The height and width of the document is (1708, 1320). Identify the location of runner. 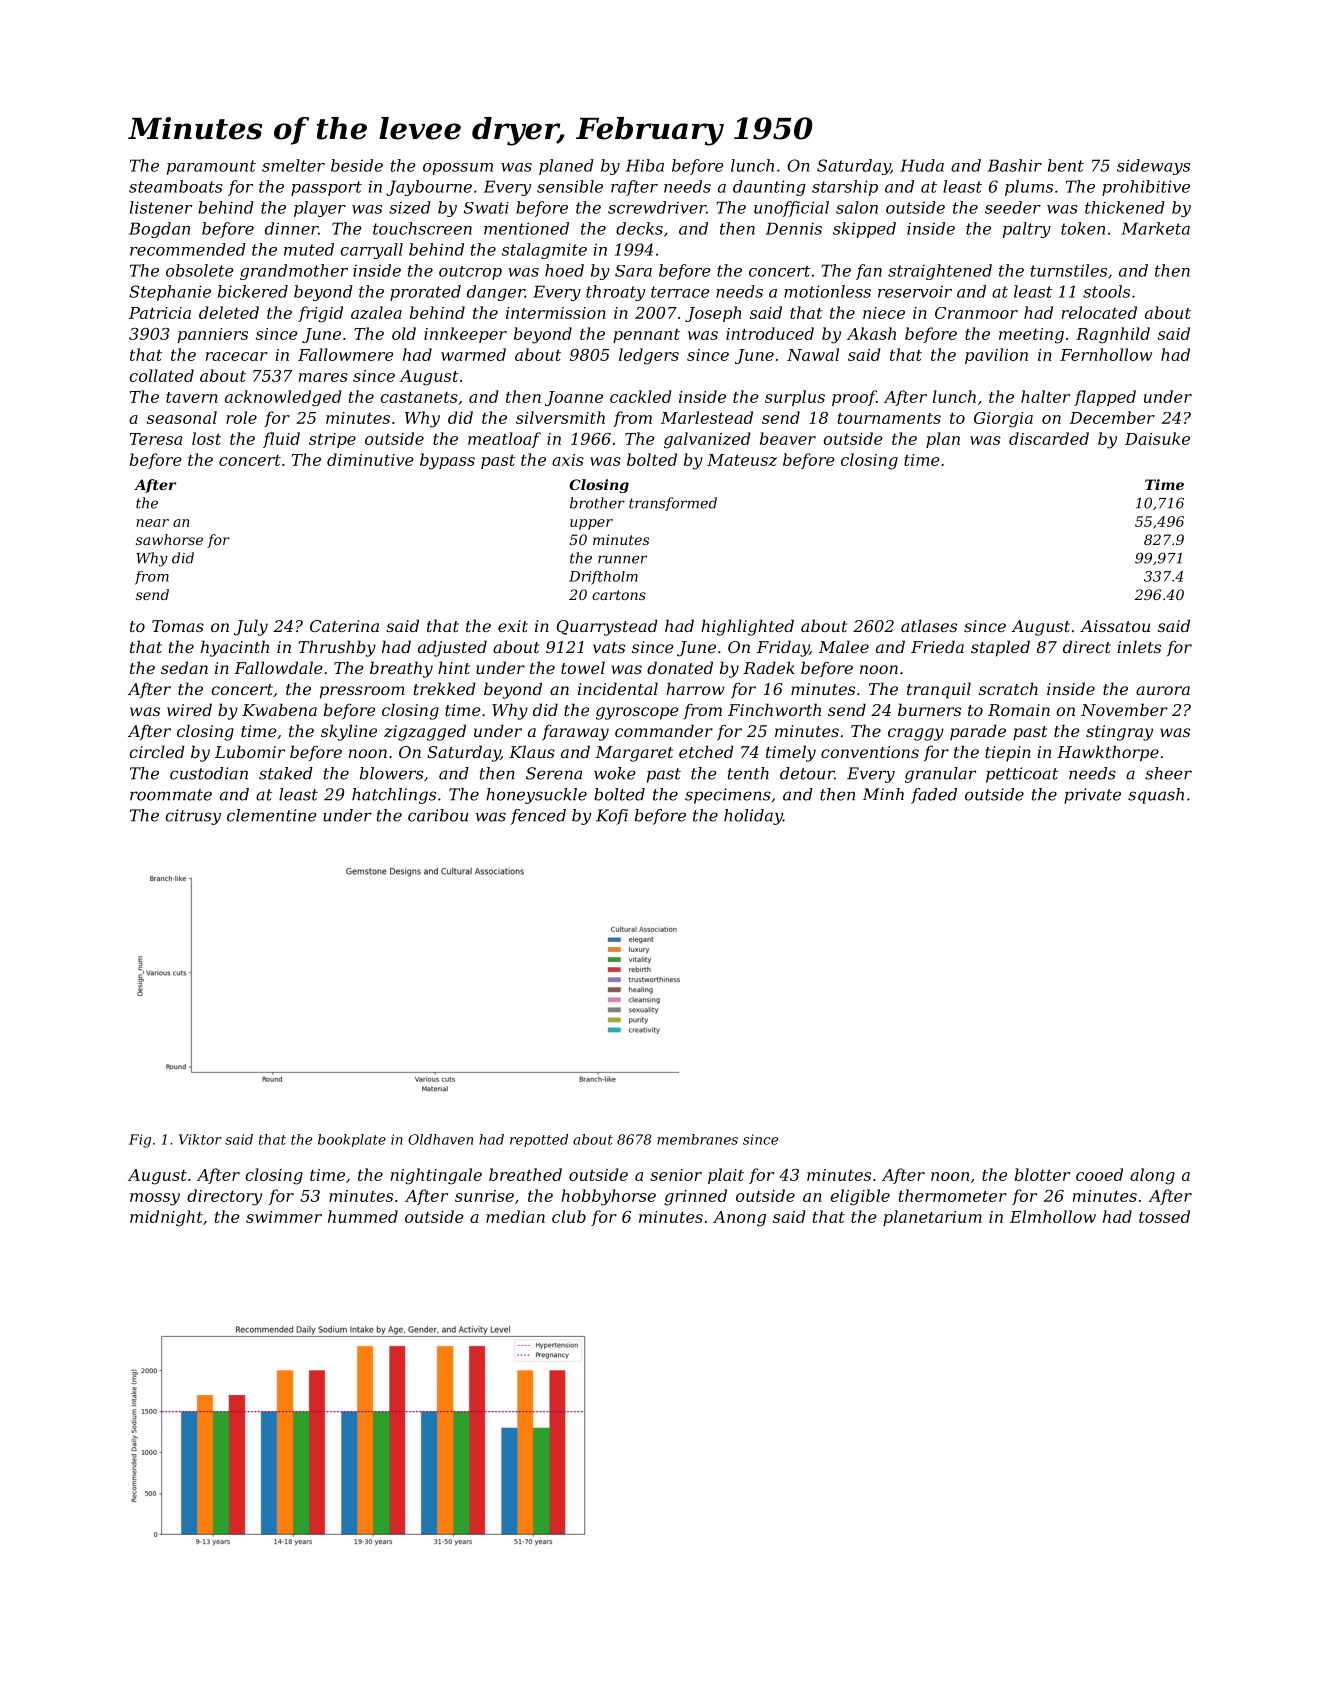
(622, 559).
